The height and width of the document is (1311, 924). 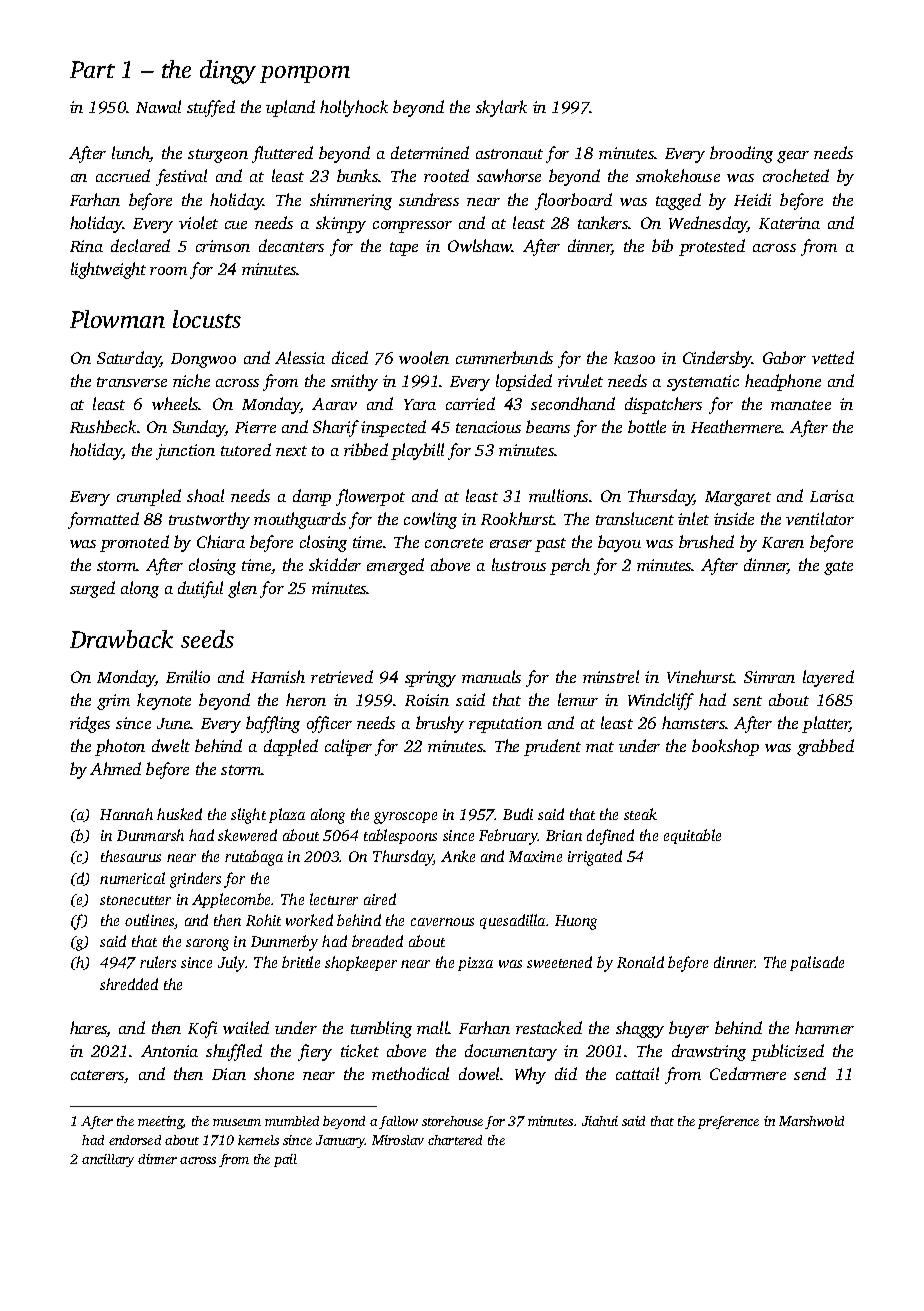 What do you see at coordinates (728, 1122) in the document?
I see `preference` at bounding box center [728, 1122].
